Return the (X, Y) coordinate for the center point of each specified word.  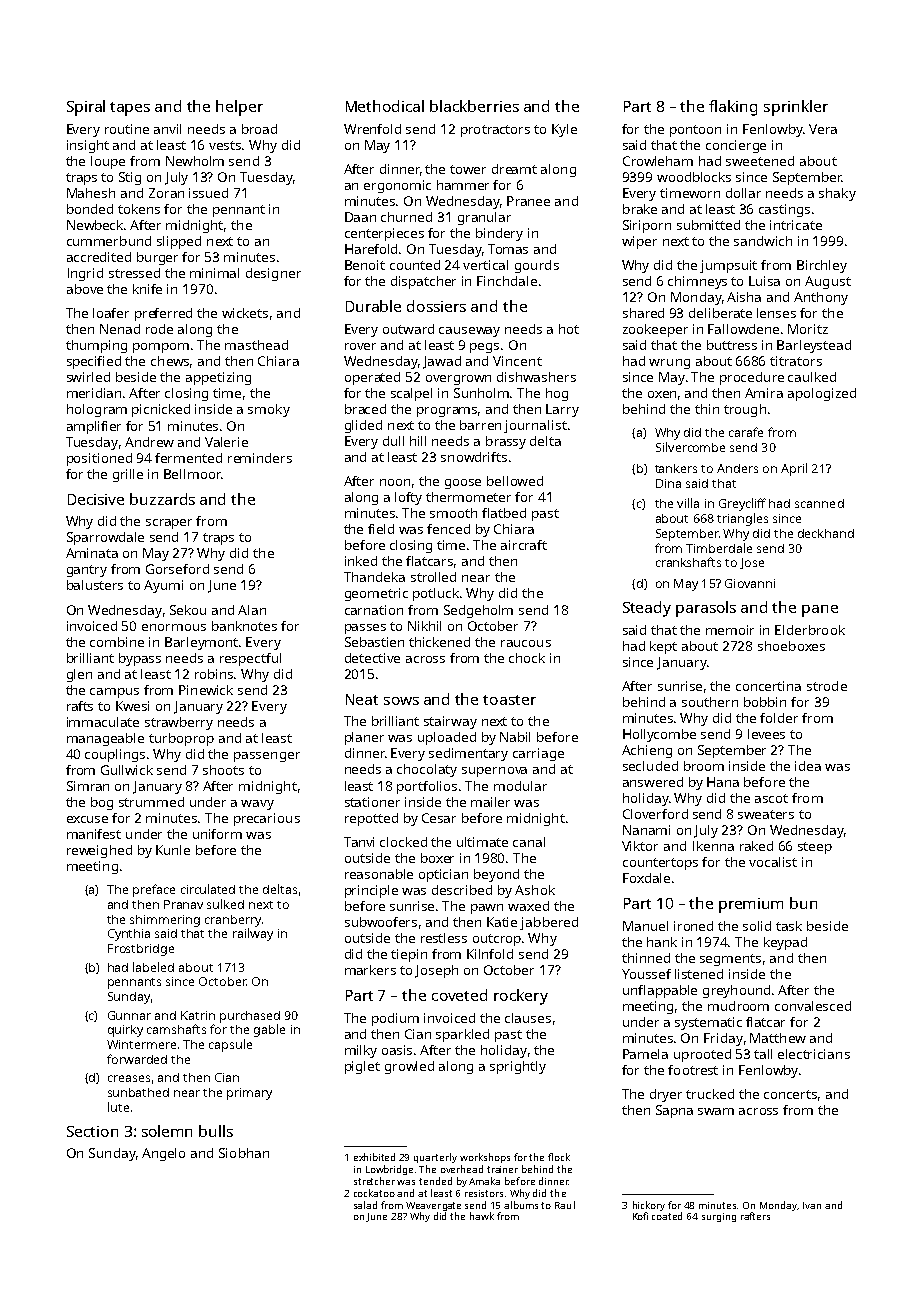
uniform (217, 834)
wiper (639, 242)
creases (129, 1078)
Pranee (528, 201)
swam (716, 1111)
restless (444, 938)
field (381, 529)
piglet (362, 1067)
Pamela (645, 1054)
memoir (730, 630)
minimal (214, 273)
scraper (169, 524)
